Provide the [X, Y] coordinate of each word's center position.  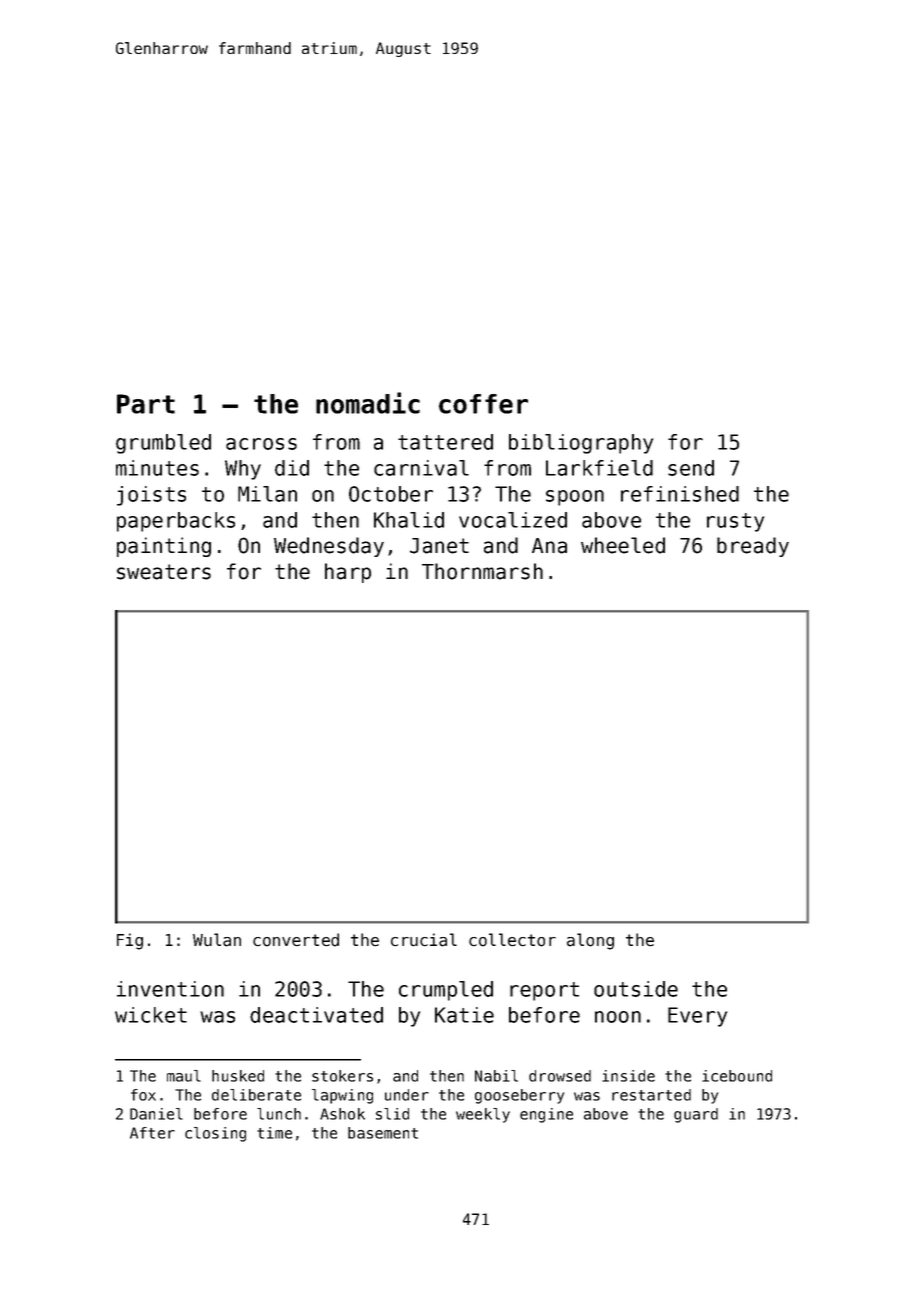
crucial [424, 940]
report [544, 991]
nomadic [368, 403]
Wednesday [329, 547]
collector [512, 940]
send [691, 468]
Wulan [217, 940]
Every [697, 1017]
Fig [130, 941]
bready [753, 547]
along [590, 941]
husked [238, 1076]
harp [348, 573]
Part [146, 404]
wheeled [623, 545]
